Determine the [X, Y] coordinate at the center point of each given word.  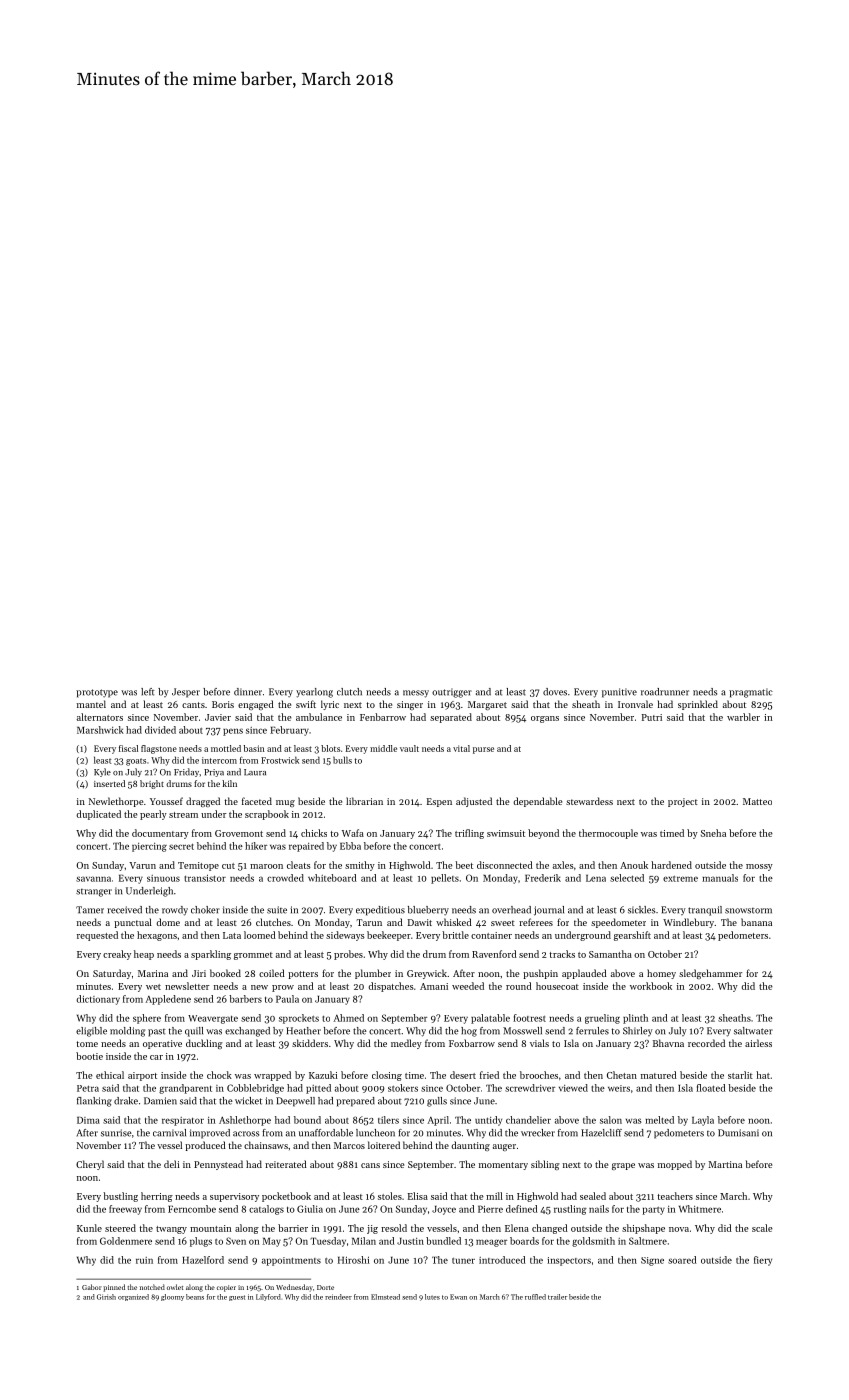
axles [563, 865]
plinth [635, 1019]
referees [536, 922]
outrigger [452, 693]
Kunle [89, 1228]
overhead [511, 910]
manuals [720, 878]
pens [233, 732]
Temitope [198, 866]
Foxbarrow [472, 1043]
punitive [619, 693]
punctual [133, 923]
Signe [652, 1261]
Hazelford [203, 1260]
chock [219, 1075]
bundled [443, 1241]
